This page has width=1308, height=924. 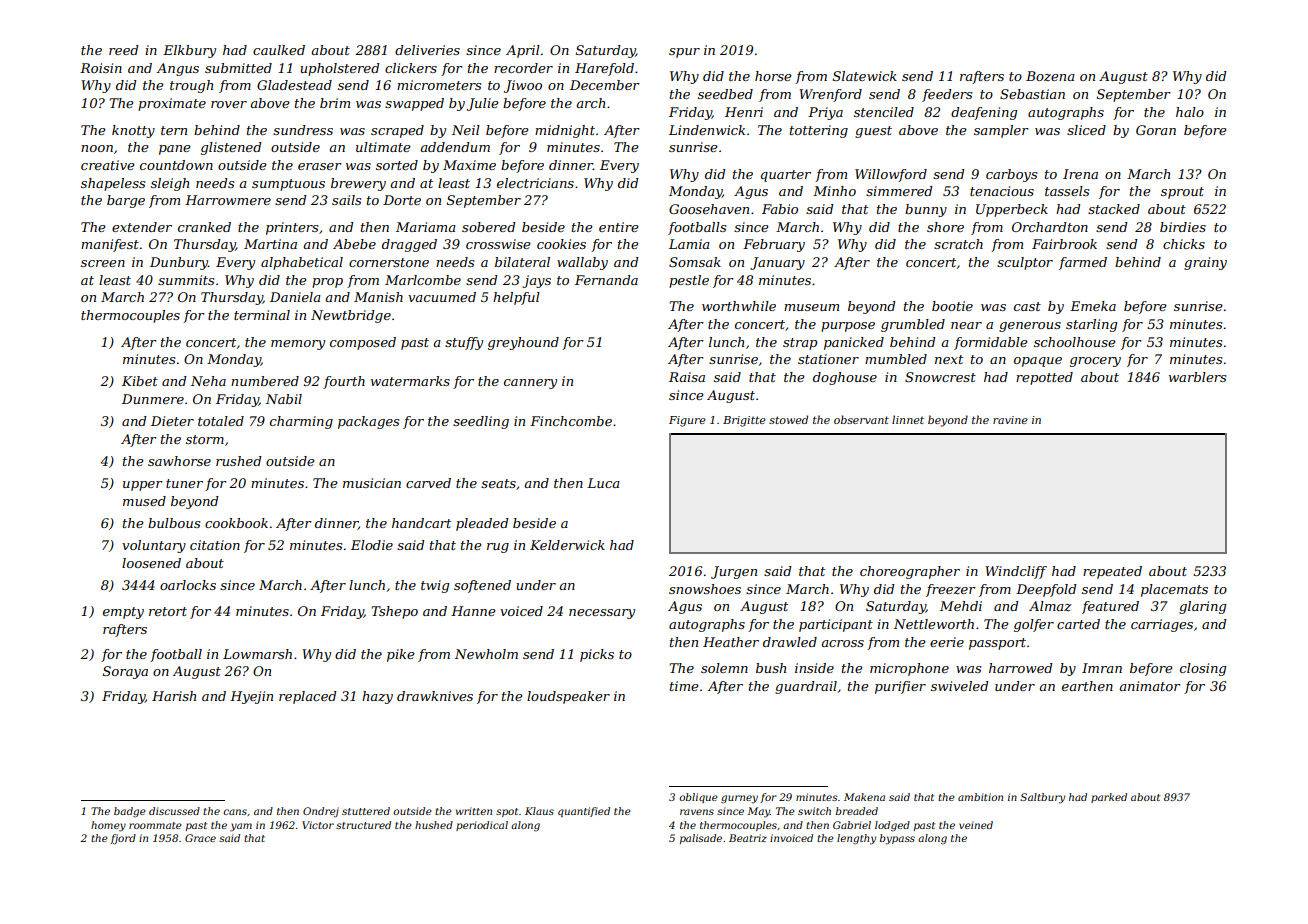 I want to click on purifier, so click(x=900, y=687).
